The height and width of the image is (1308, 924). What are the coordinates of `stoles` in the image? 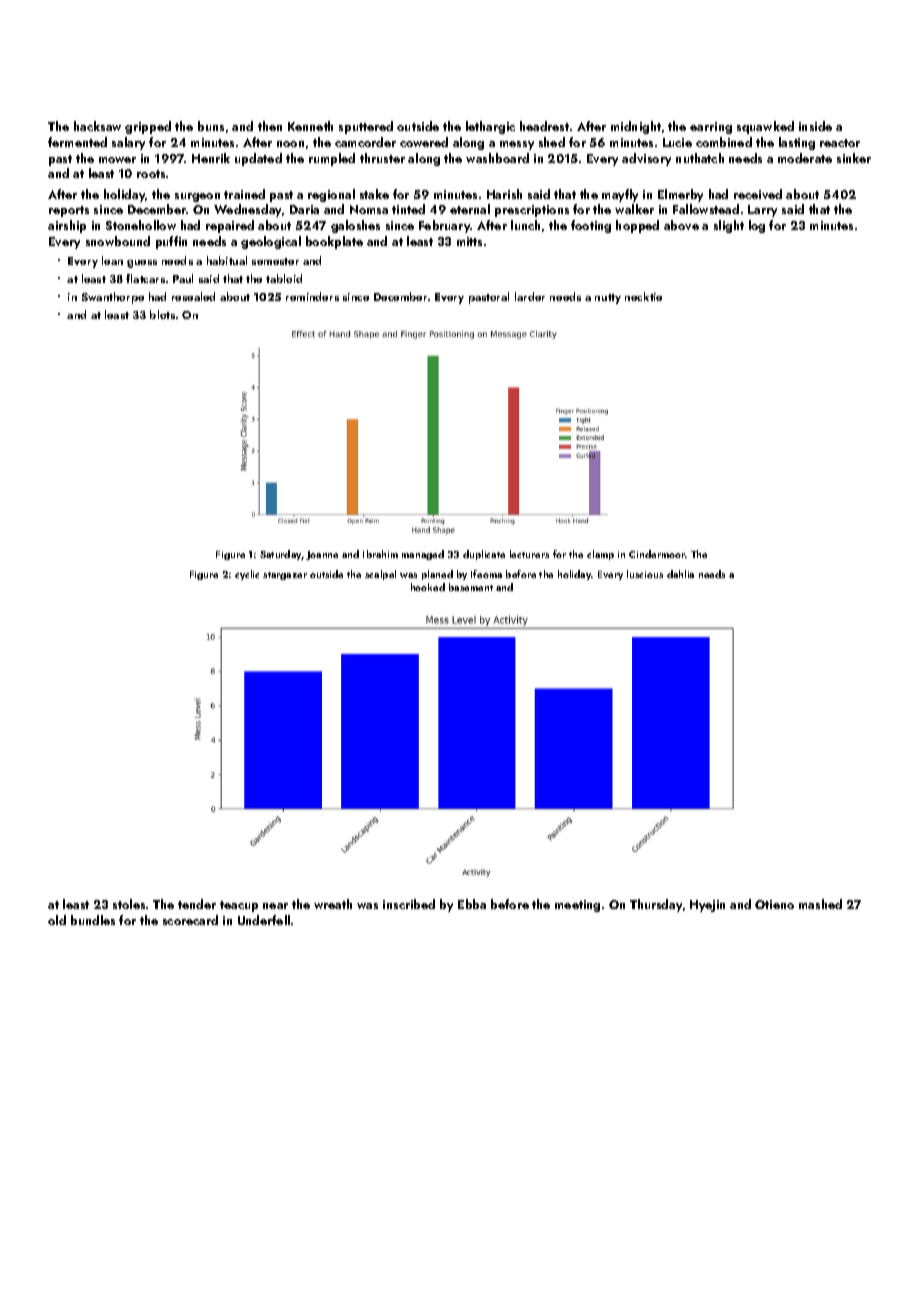 It's located at (129, 904).
